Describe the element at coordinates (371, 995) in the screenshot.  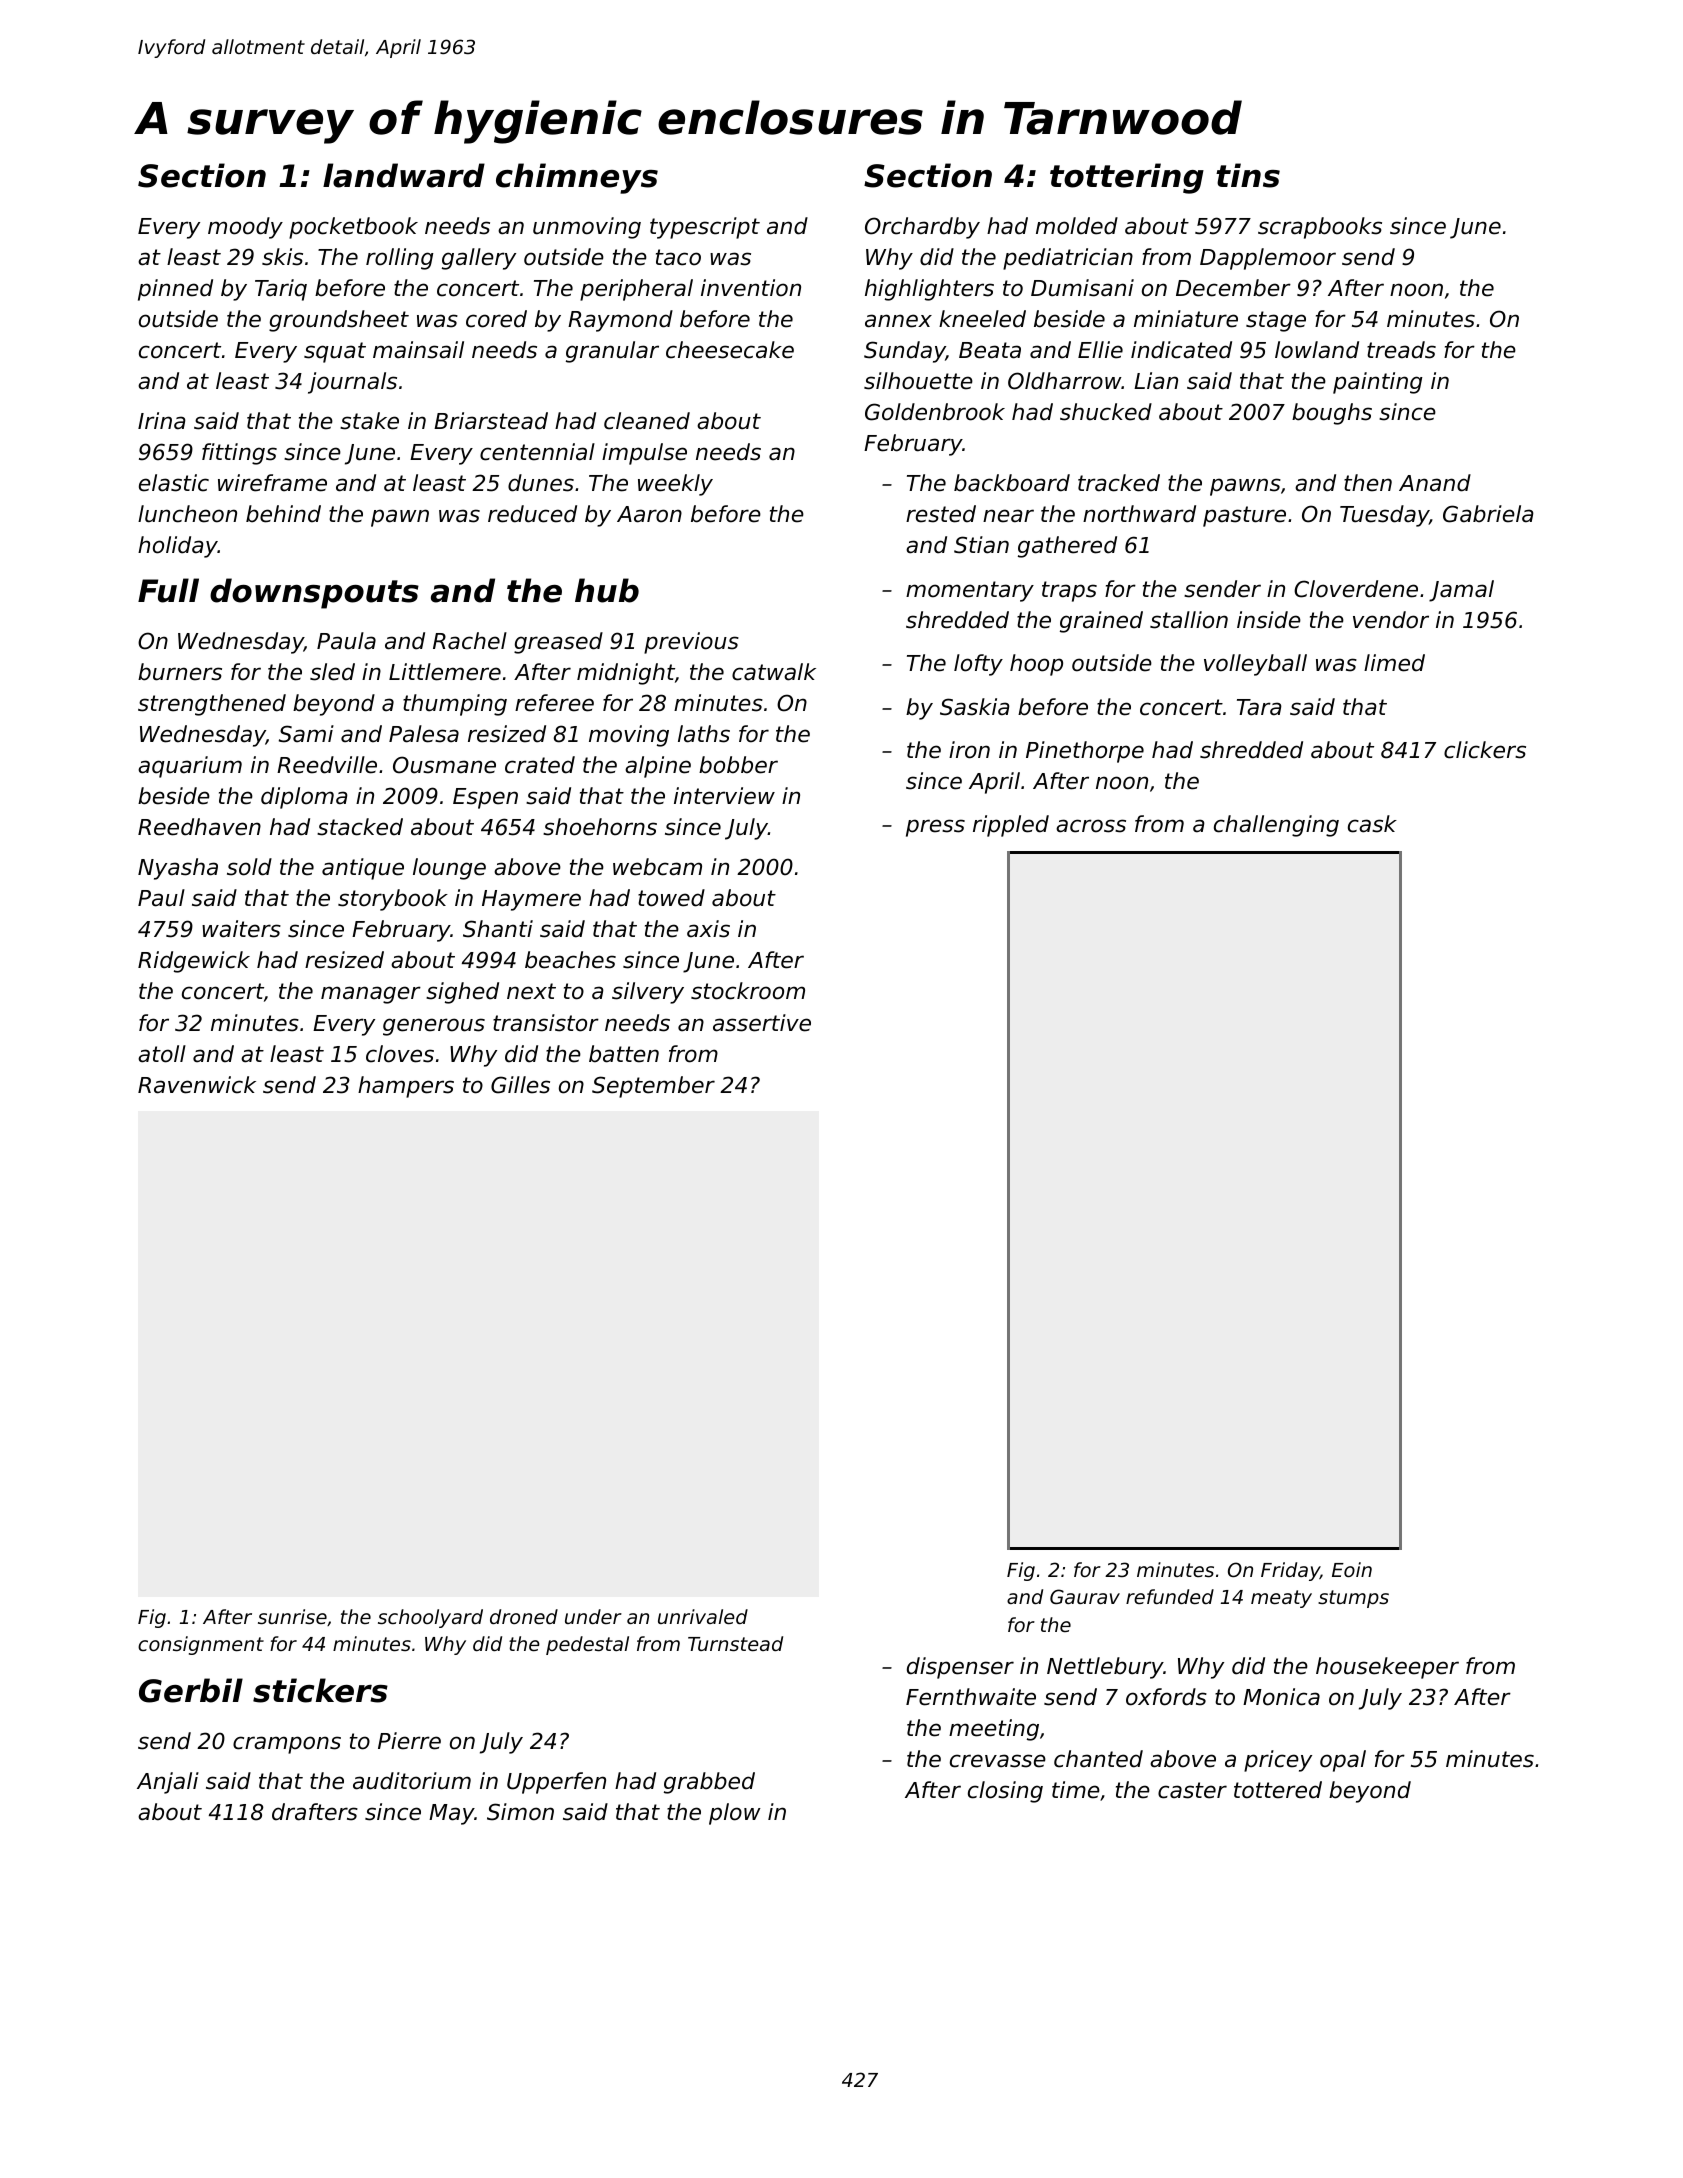
I see `manager` at that location.
